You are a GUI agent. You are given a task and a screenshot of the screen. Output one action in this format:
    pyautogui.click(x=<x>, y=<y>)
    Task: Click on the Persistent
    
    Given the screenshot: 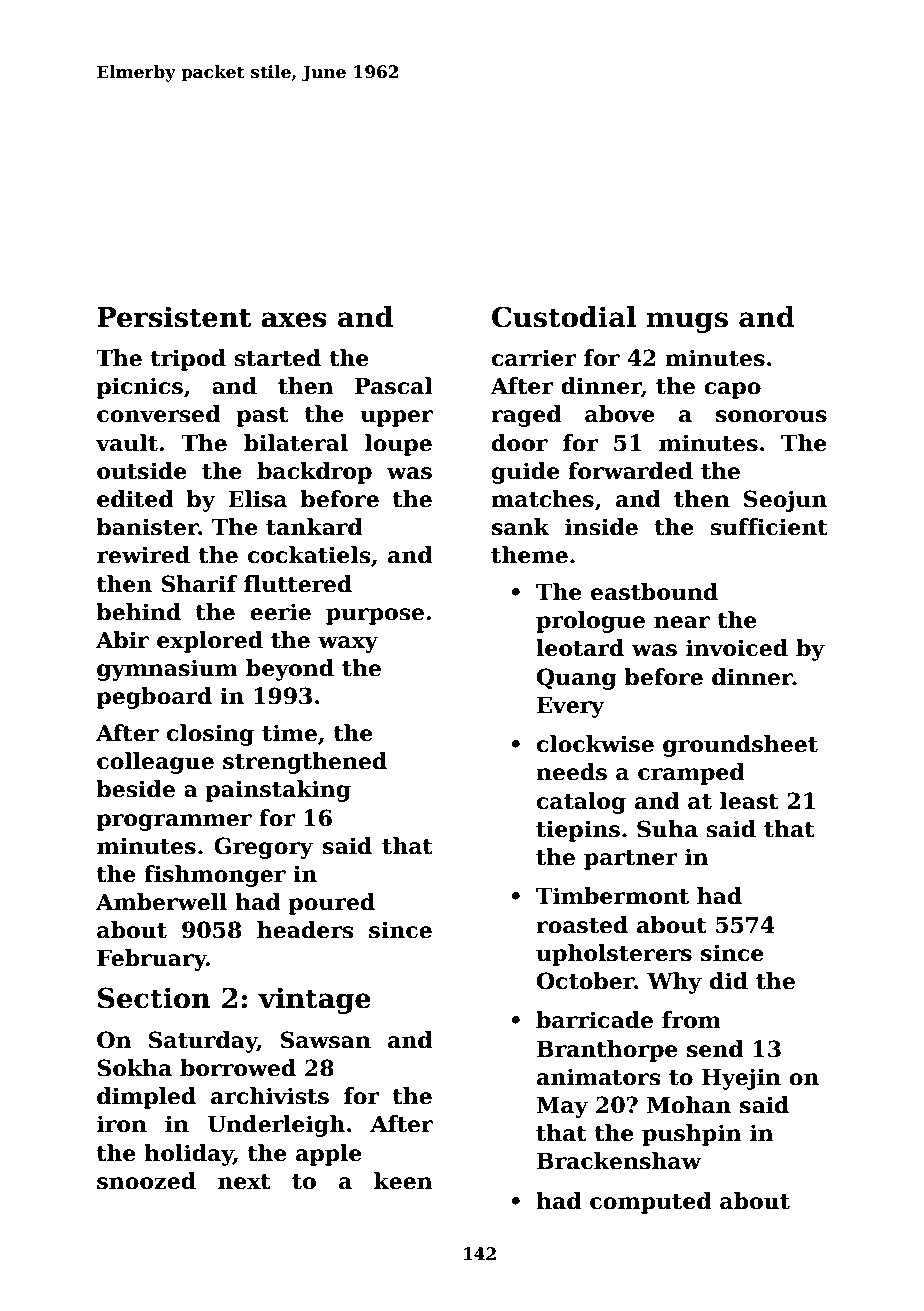 What is the action you would take?
    pyautogui.click(x=174, y=317)
